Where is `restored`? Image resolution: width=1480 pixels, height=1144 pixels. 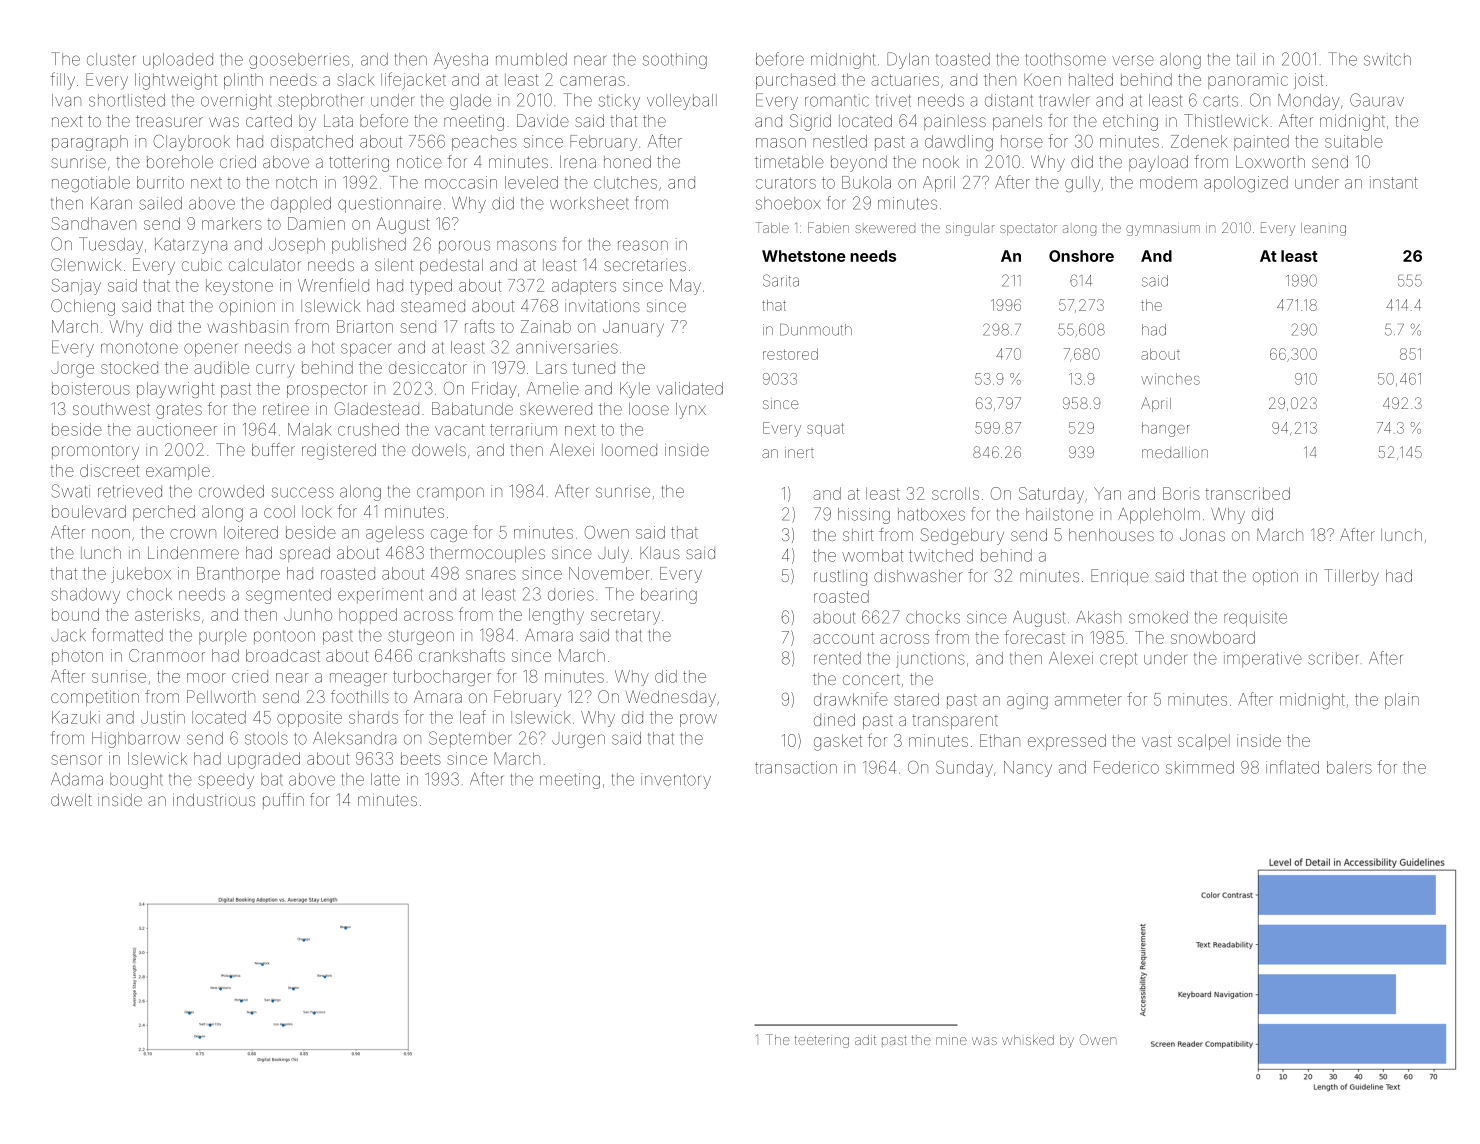 restored is located at coordinates (790, 354).
